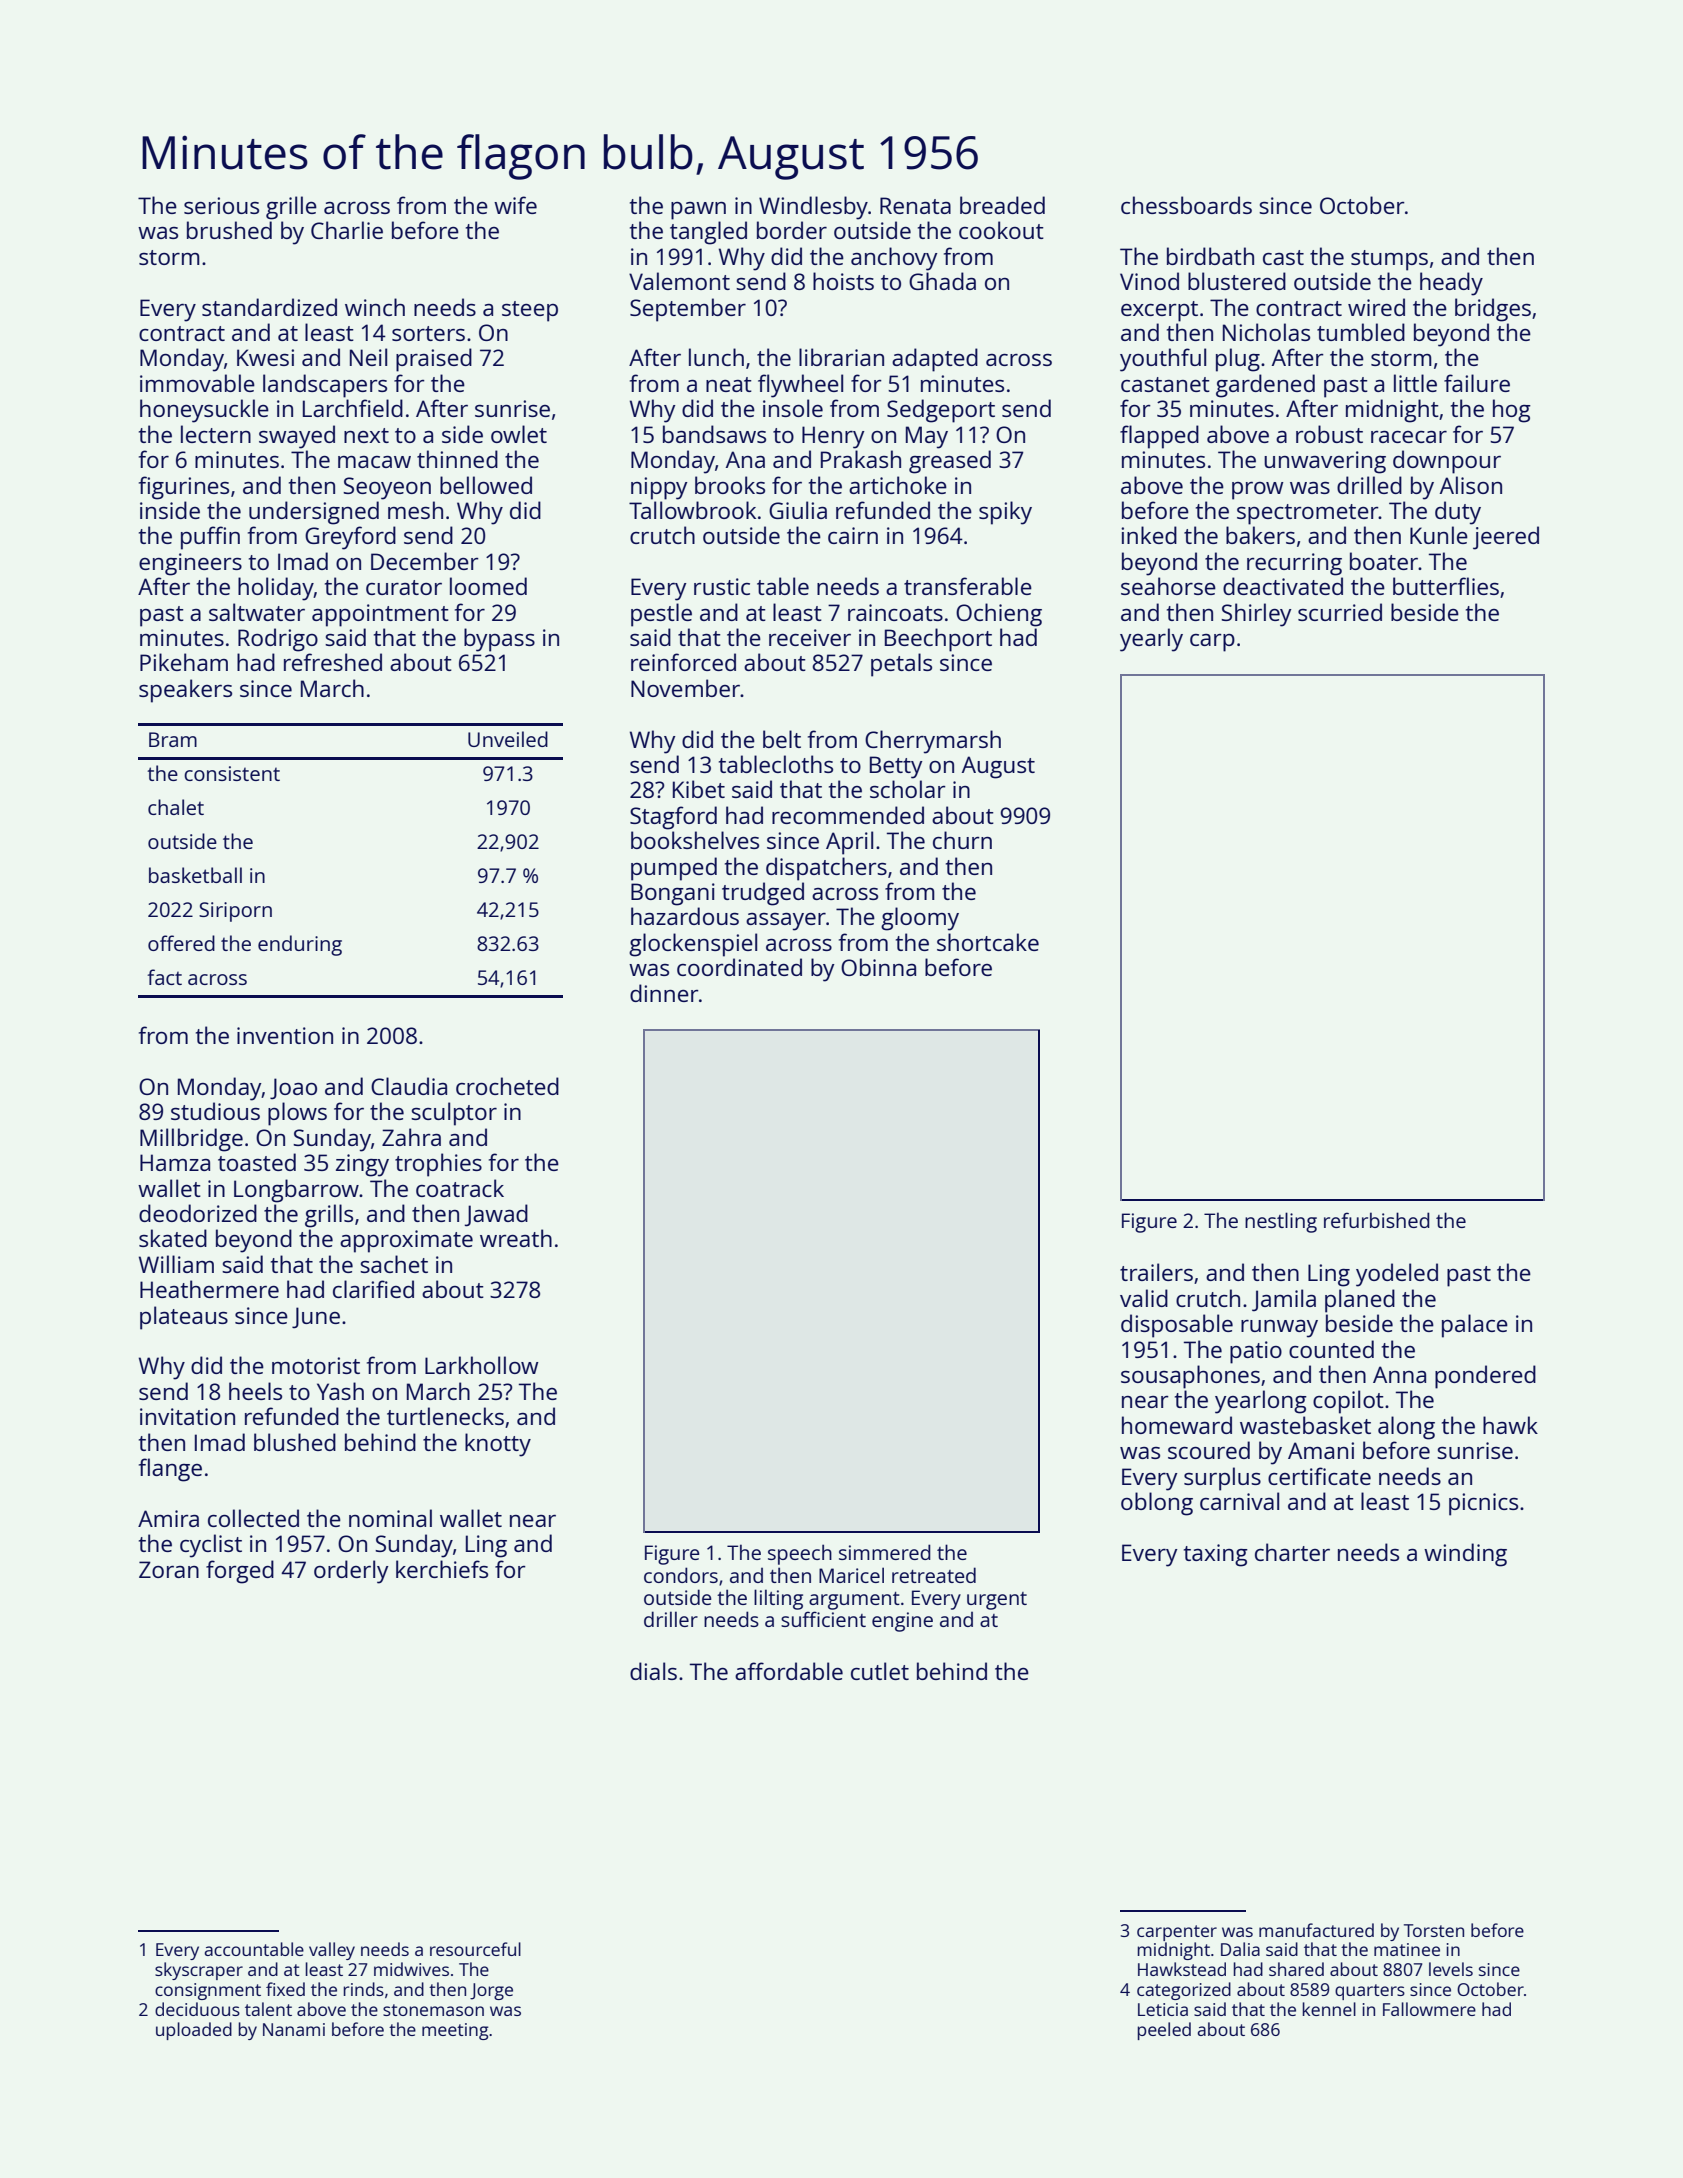 This screenshot has width=1683, height=2178. Describe the element at coordinates (340, 1391) in the screenshot. I see `Yash` at that location.
